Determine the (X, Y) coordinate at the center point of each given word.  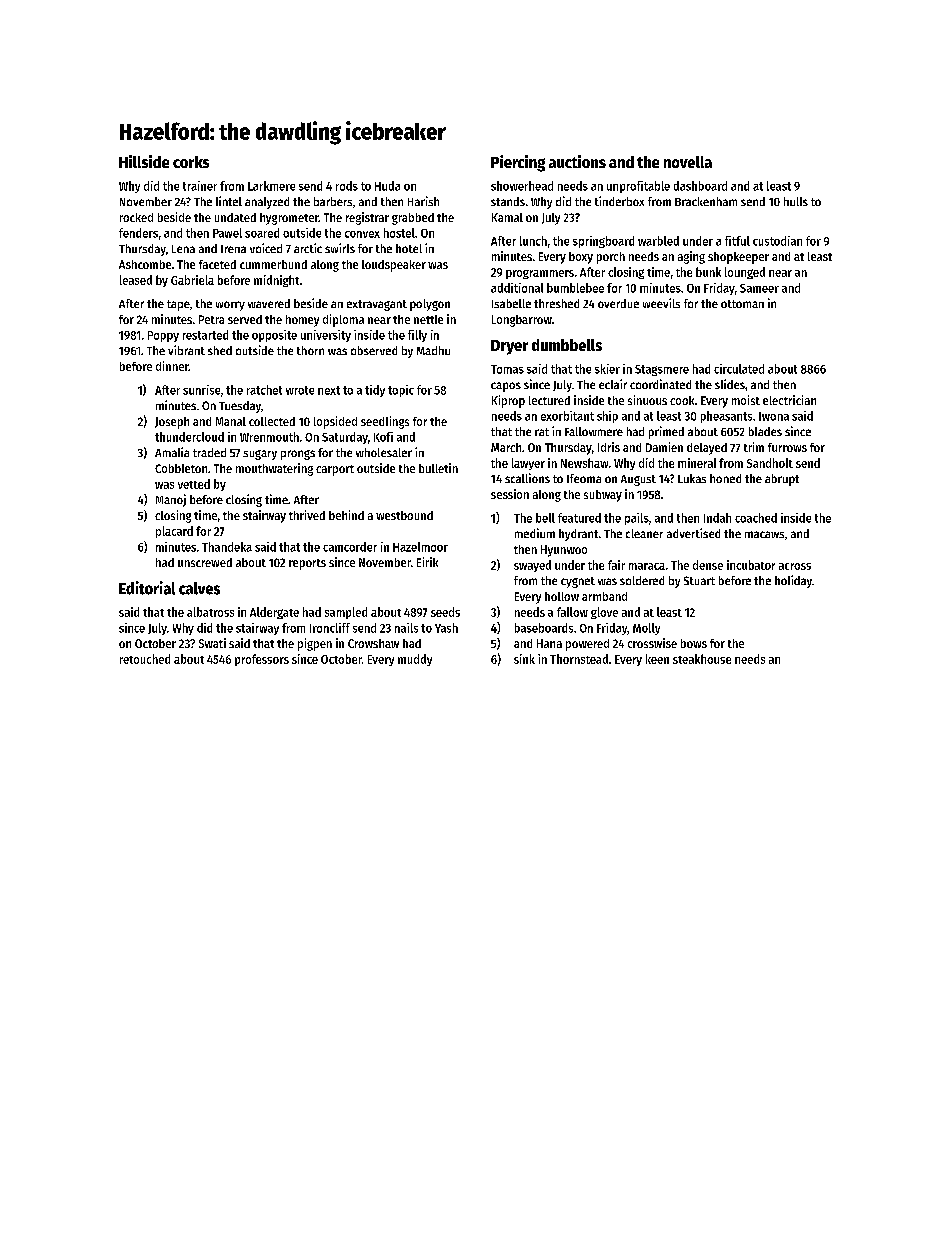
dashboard (700, 186)
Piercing (518, 163)
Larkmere (271, 186)
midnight (276, 281)
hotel (409, 248)
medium (535, 533)
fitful (737, 241)
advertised (693, 533)
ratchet (264, 390)
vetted (194, 484)
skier (607, 369)
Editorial (147, 588)
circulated (739, 369)
